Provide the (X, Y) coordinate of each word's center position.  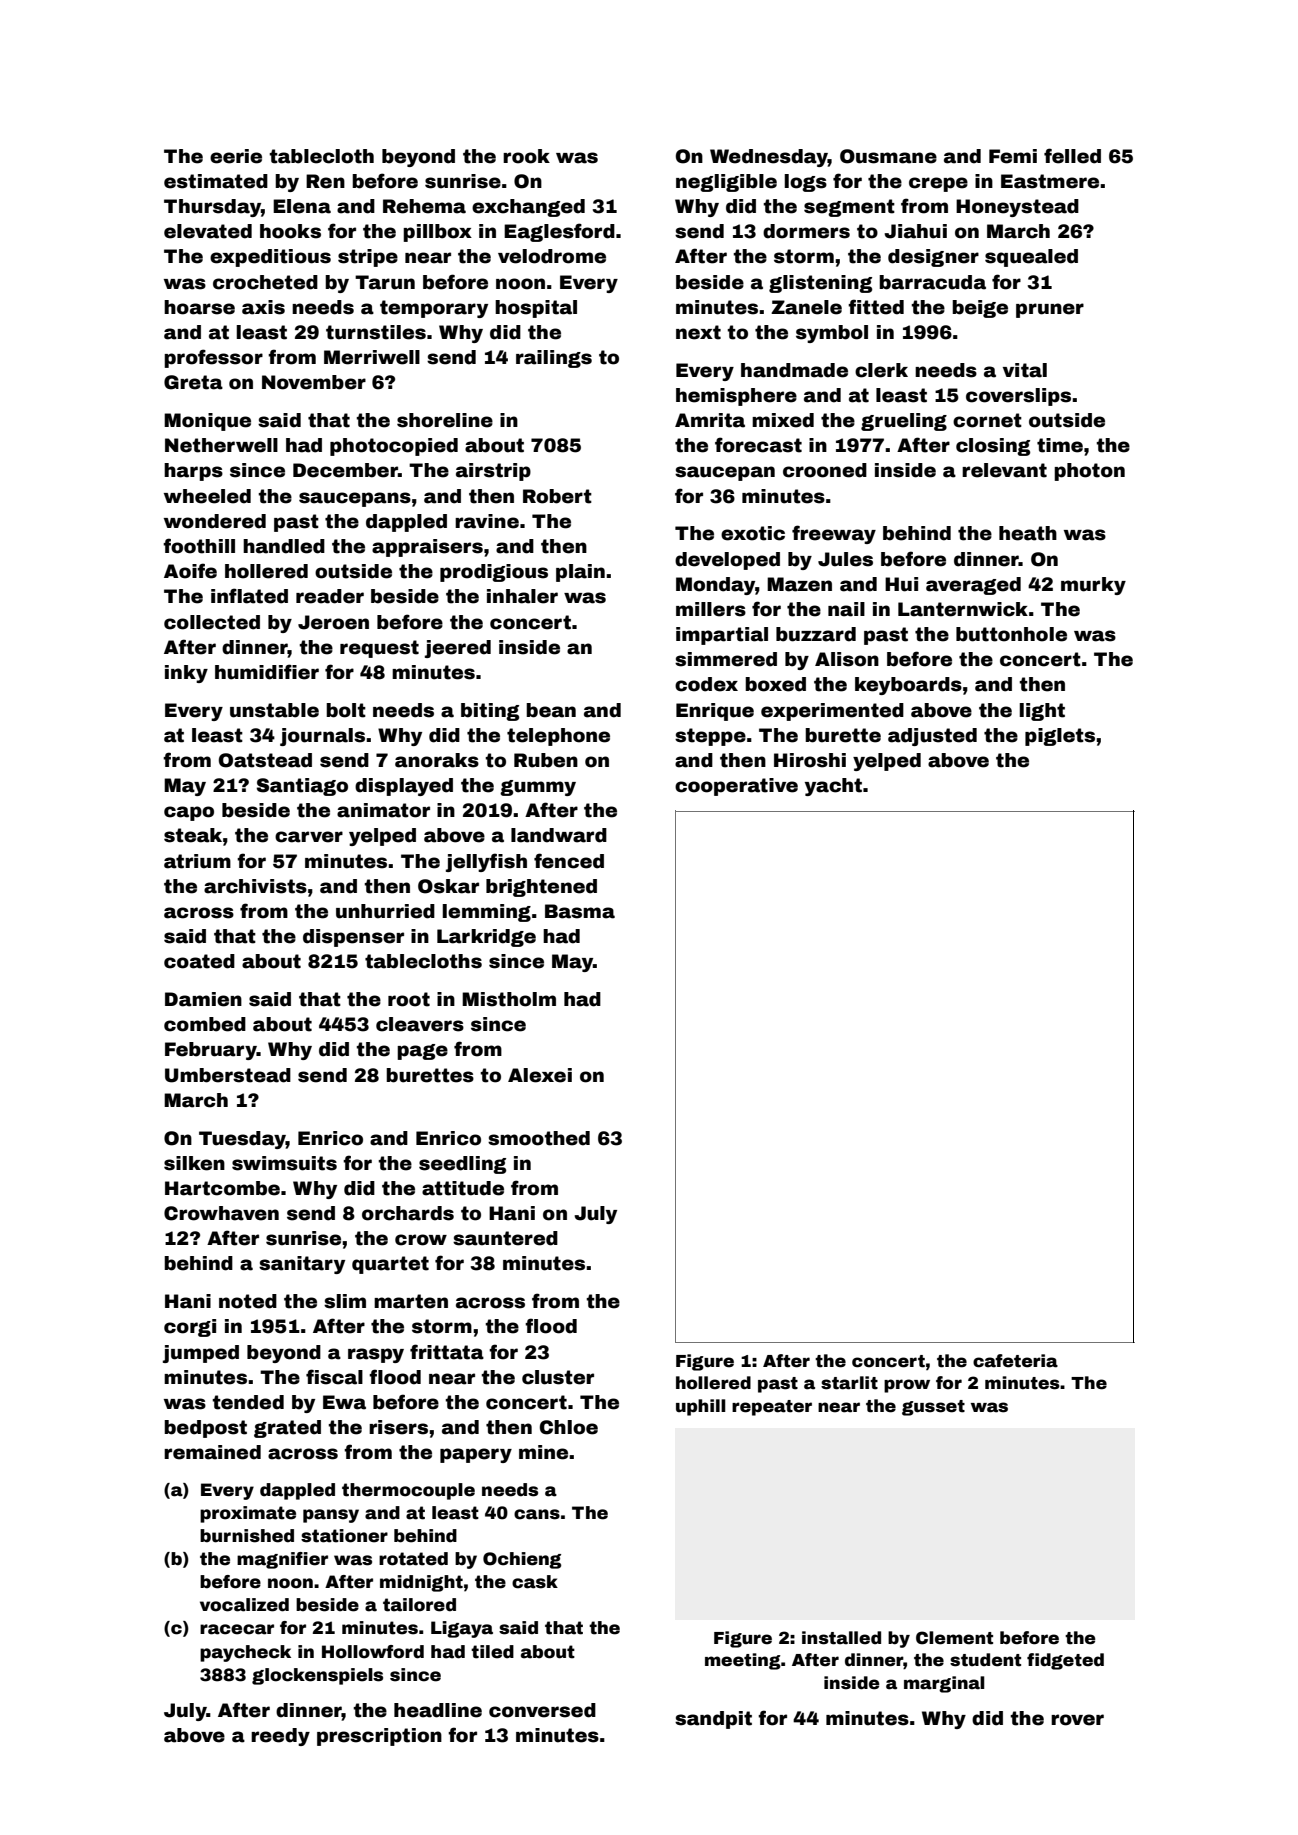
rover (1077, 1720)
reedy (280, 1737)
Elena (302, 206)
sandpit (713, 1720)
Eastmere (1050, 181)
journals (322, 737)
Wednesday (769, 158)
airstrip (493, 472)
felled (1072, 156)
